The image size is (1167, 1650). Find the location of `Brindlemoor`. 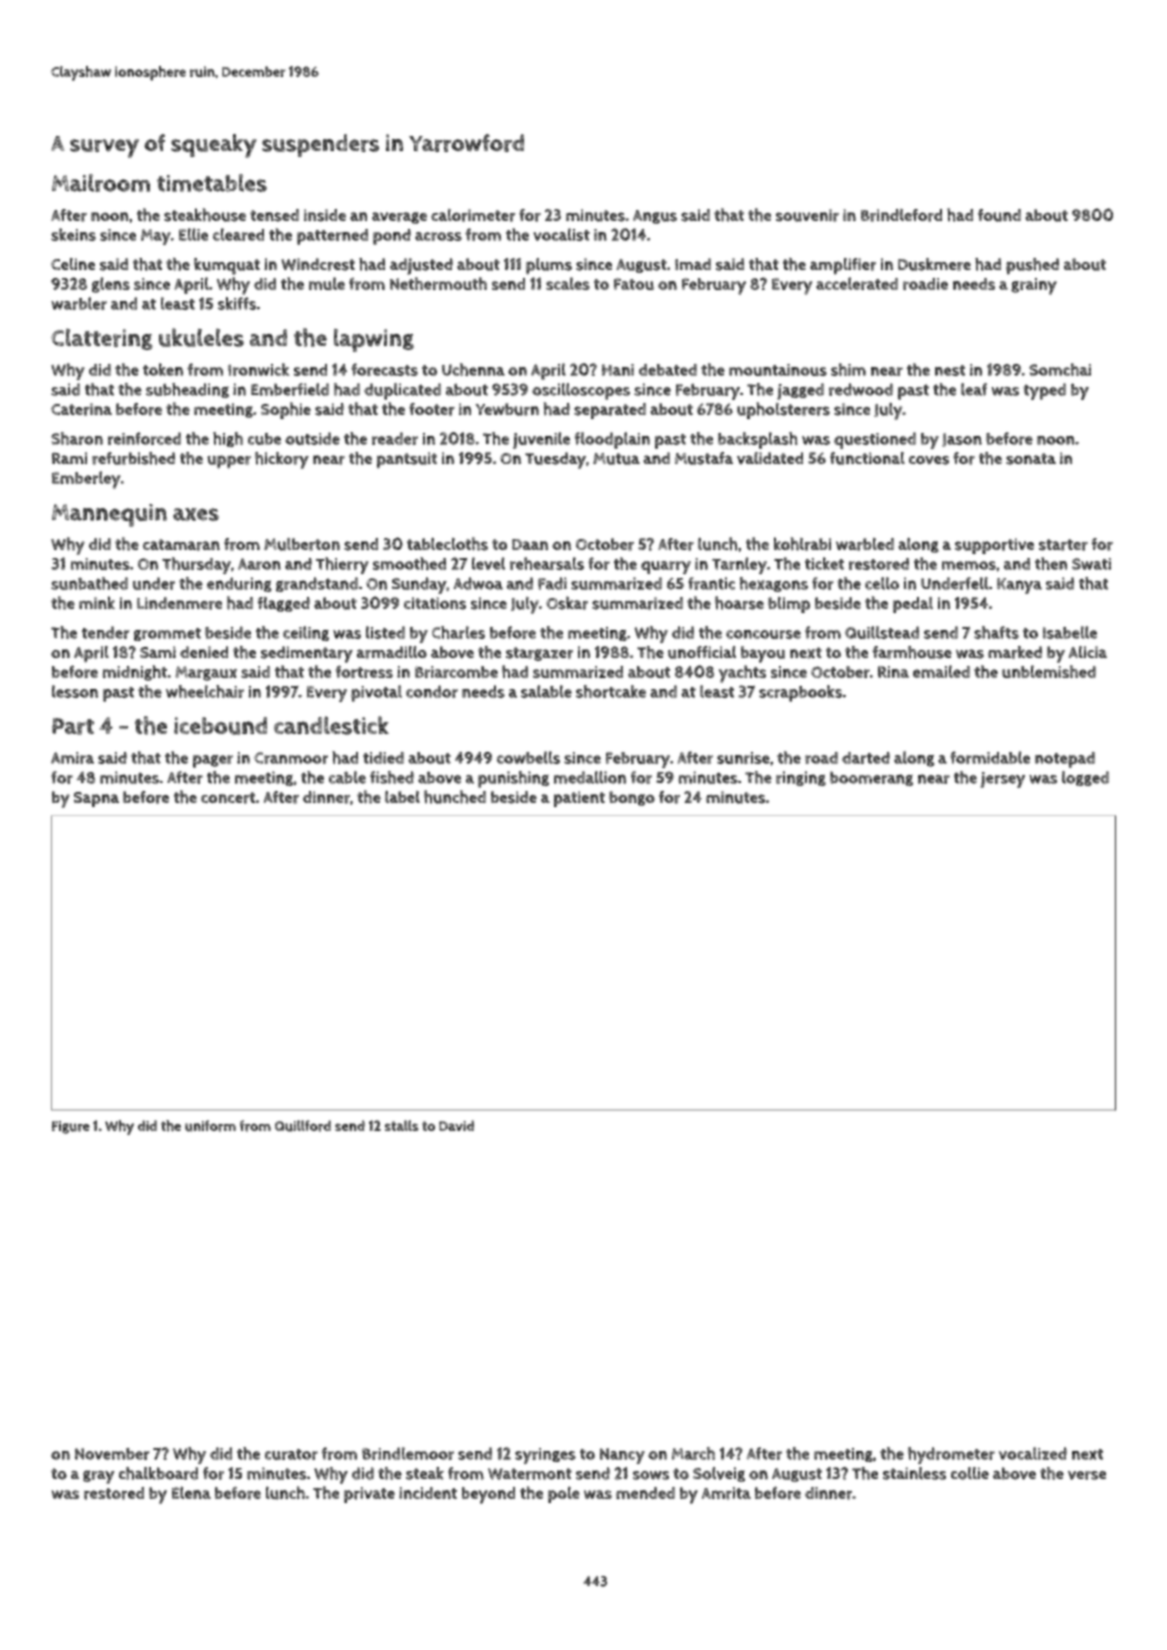

Brindlemoor is located at coordinates (408, 1453).
